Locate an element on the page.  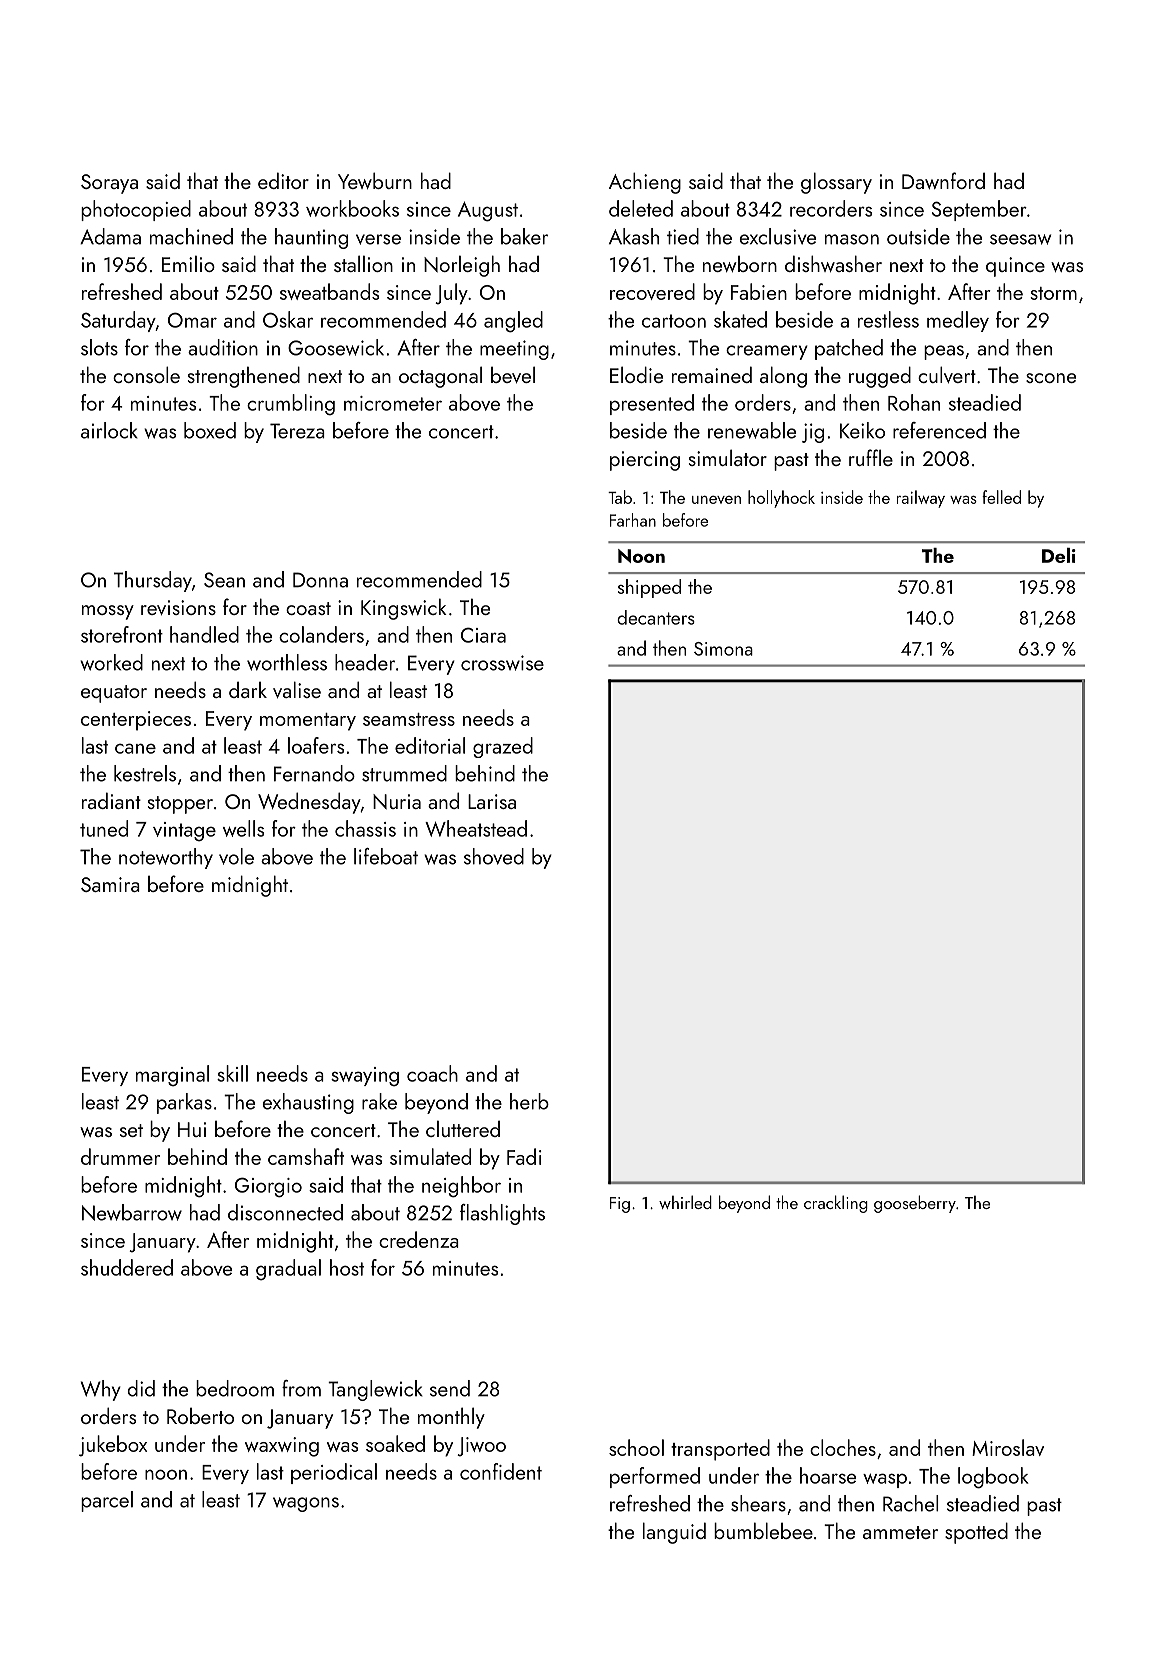
Yewburn is located at coordinates (375, 180).
